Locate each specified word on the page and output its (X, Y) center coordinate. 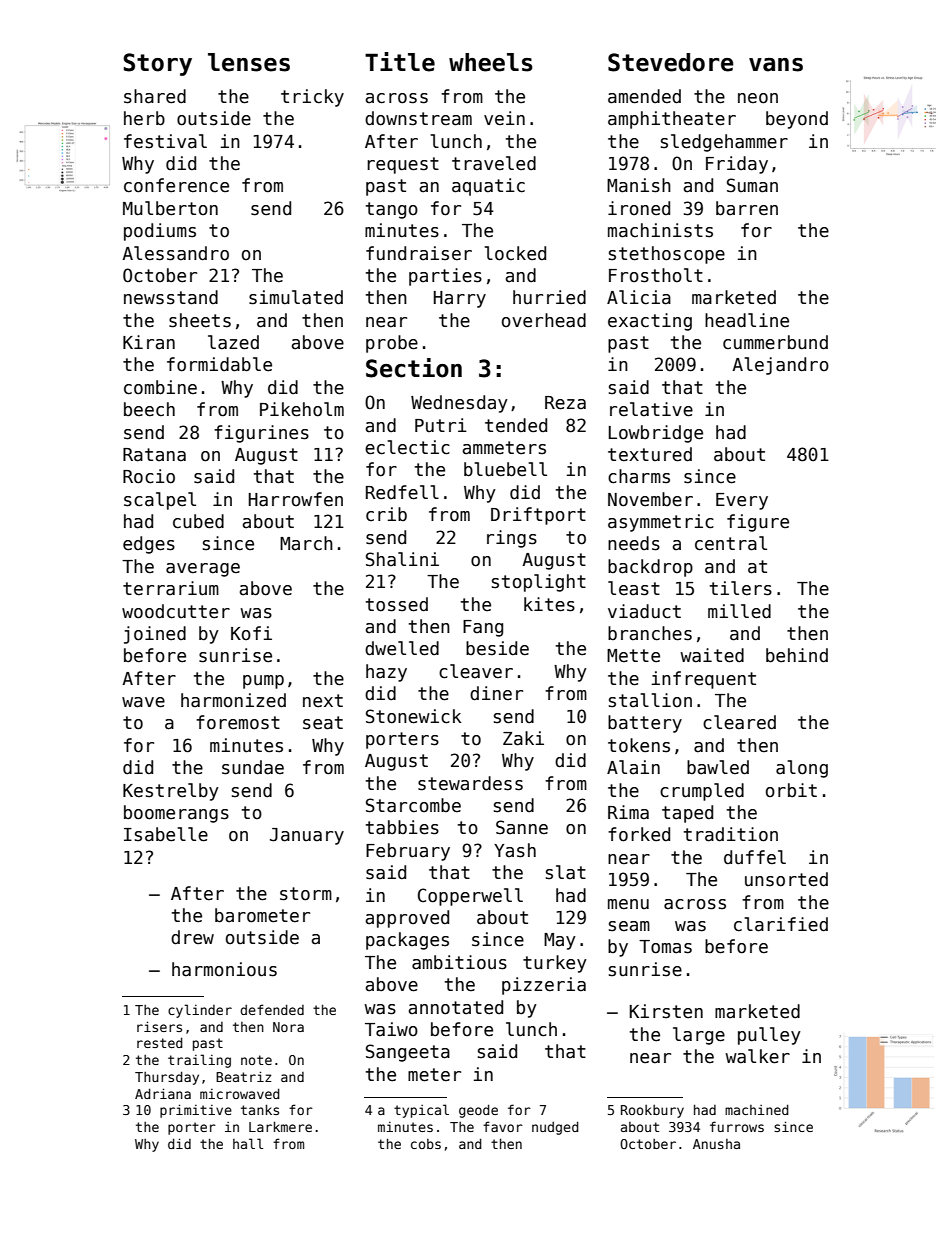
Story (157, 64)
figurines (261, 434)
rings (512, 539)
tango (392, 210)
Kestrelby (171, 792)
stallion (650, 700)
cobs (426, 1144)
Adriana (163, 1093)
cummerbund (775, 342)
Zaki (523, 738)
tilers (741, 588)
